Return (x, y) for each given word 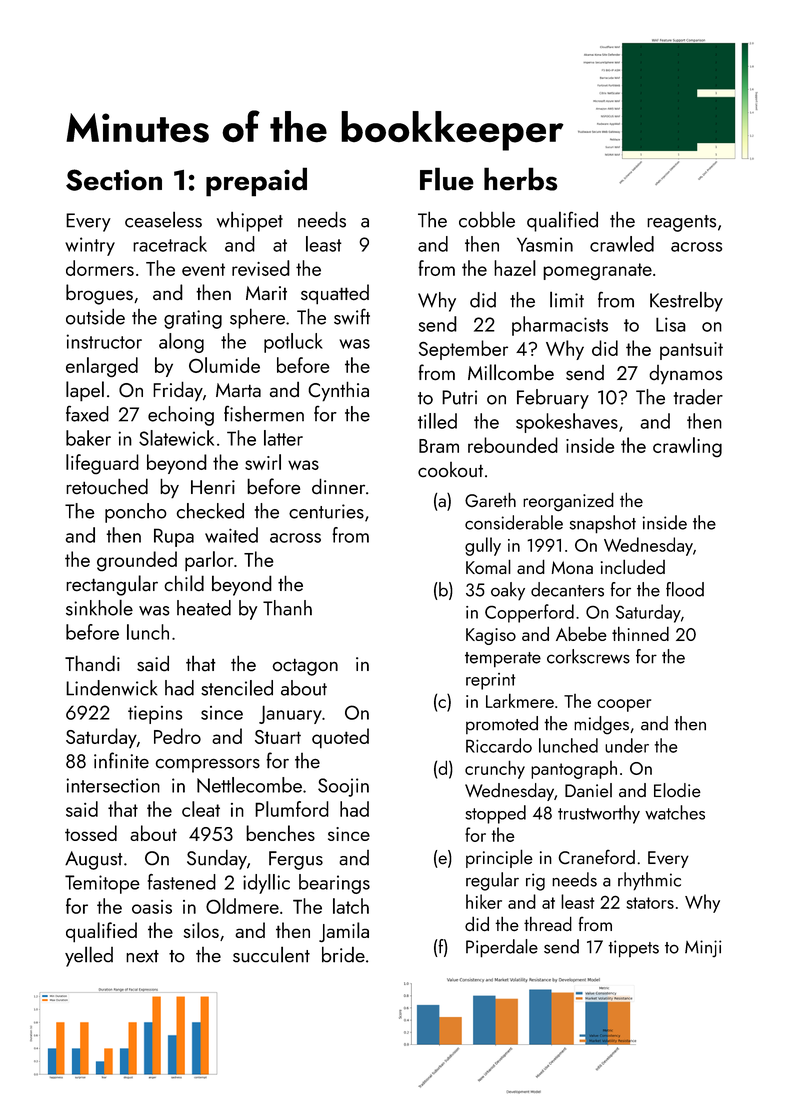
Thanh (287, 608)
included (633, 566)
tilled (437, 421)
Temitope (102, 884)
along (181, 343)
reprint (490, 681)
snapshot (603, 524)
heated (204, 608)
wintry (90, 246)
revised (261, 268)
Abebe (581, 633)
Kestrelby (686, 301)
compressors (207, 766)
